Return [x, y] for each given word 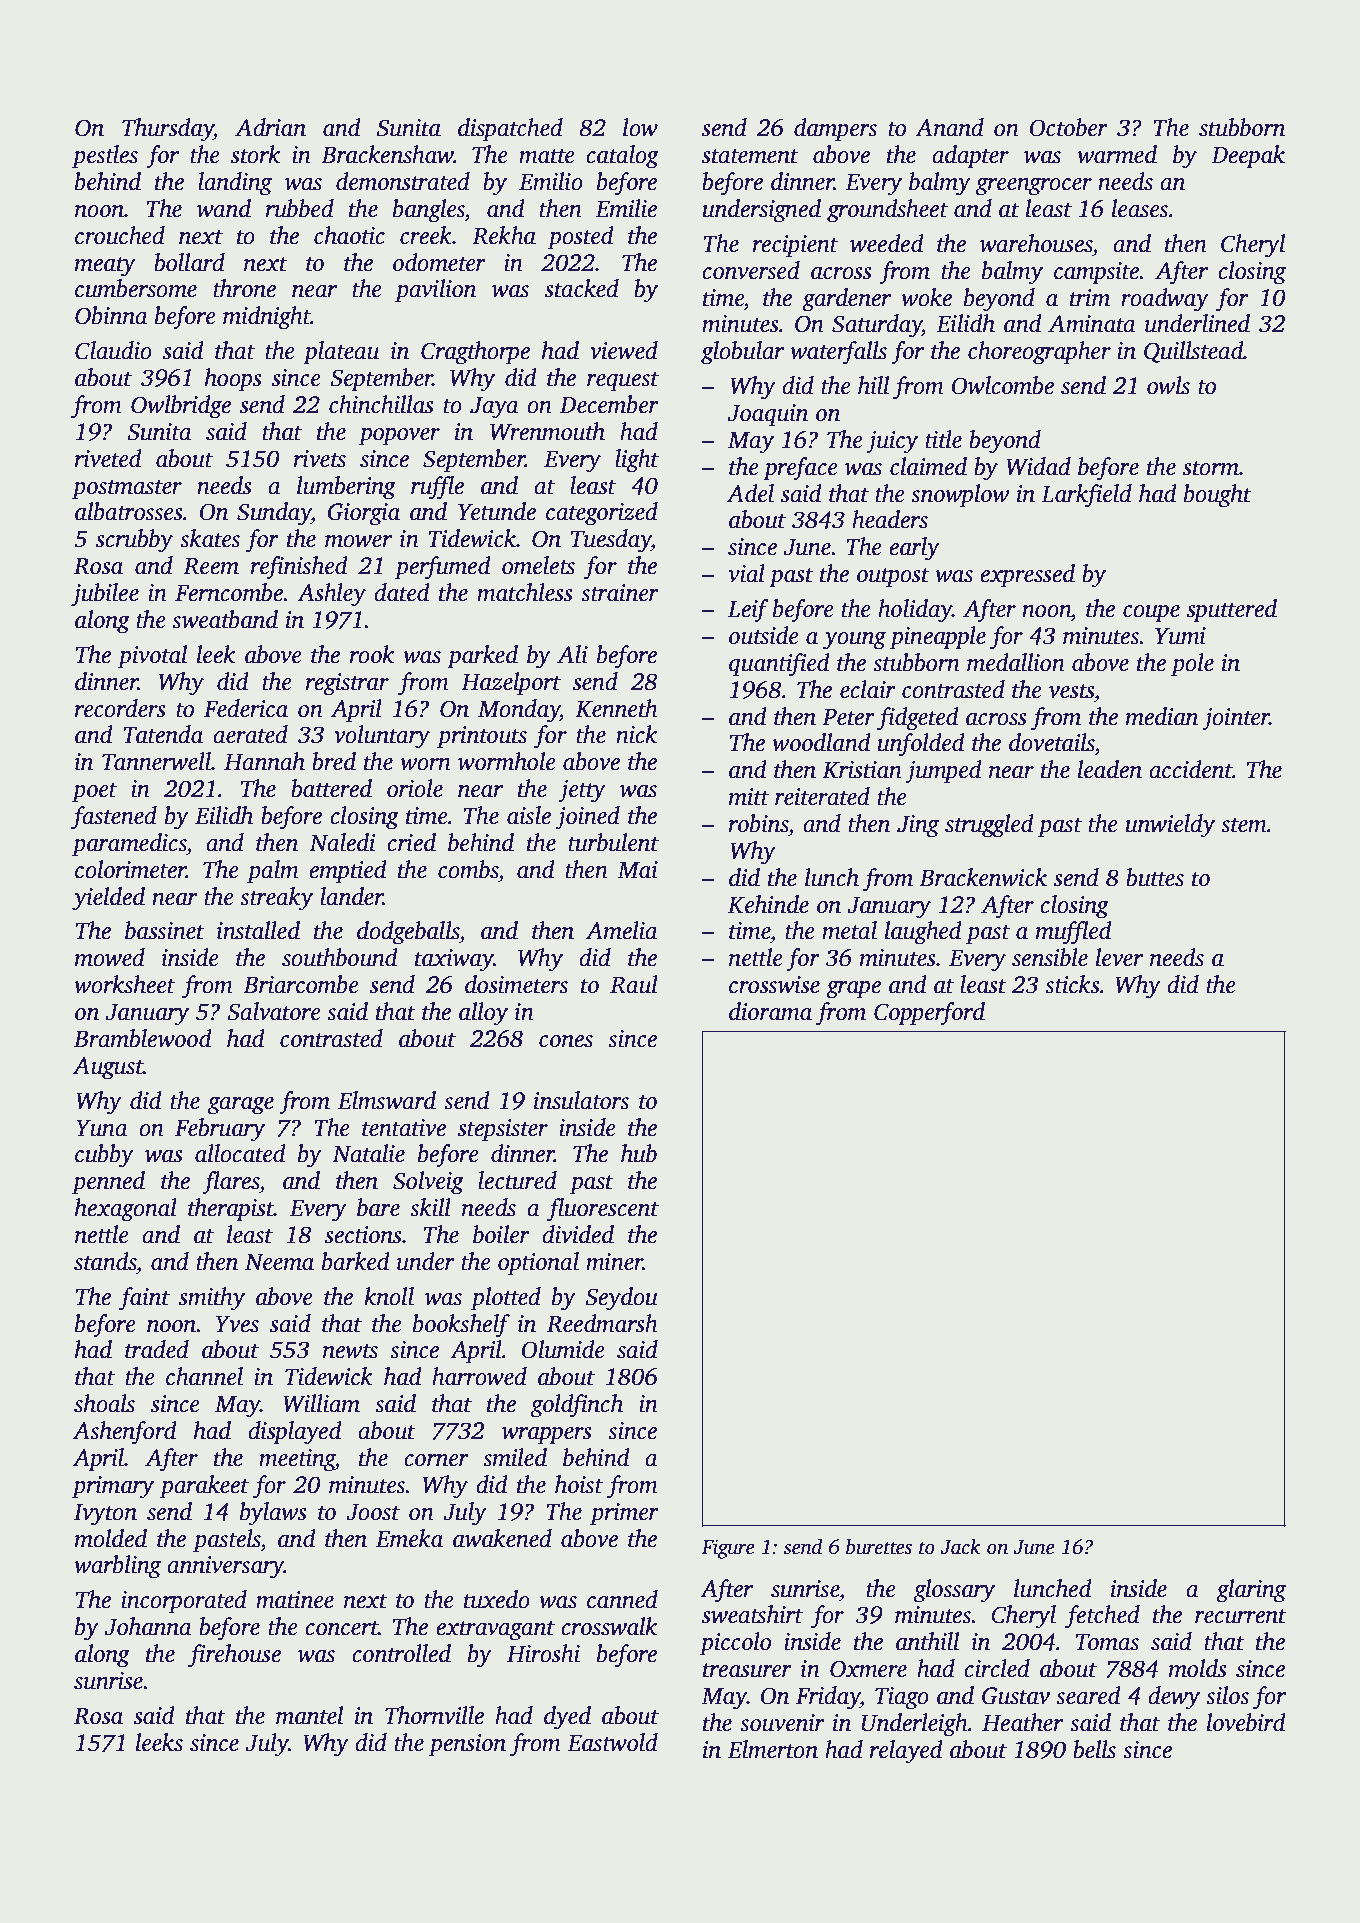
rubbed [300, 208]
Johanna [148, 1626]
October [1068, 127]
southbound [340, 957]
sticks [1072, 984]
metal [849, 930]
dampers [835, 130]
